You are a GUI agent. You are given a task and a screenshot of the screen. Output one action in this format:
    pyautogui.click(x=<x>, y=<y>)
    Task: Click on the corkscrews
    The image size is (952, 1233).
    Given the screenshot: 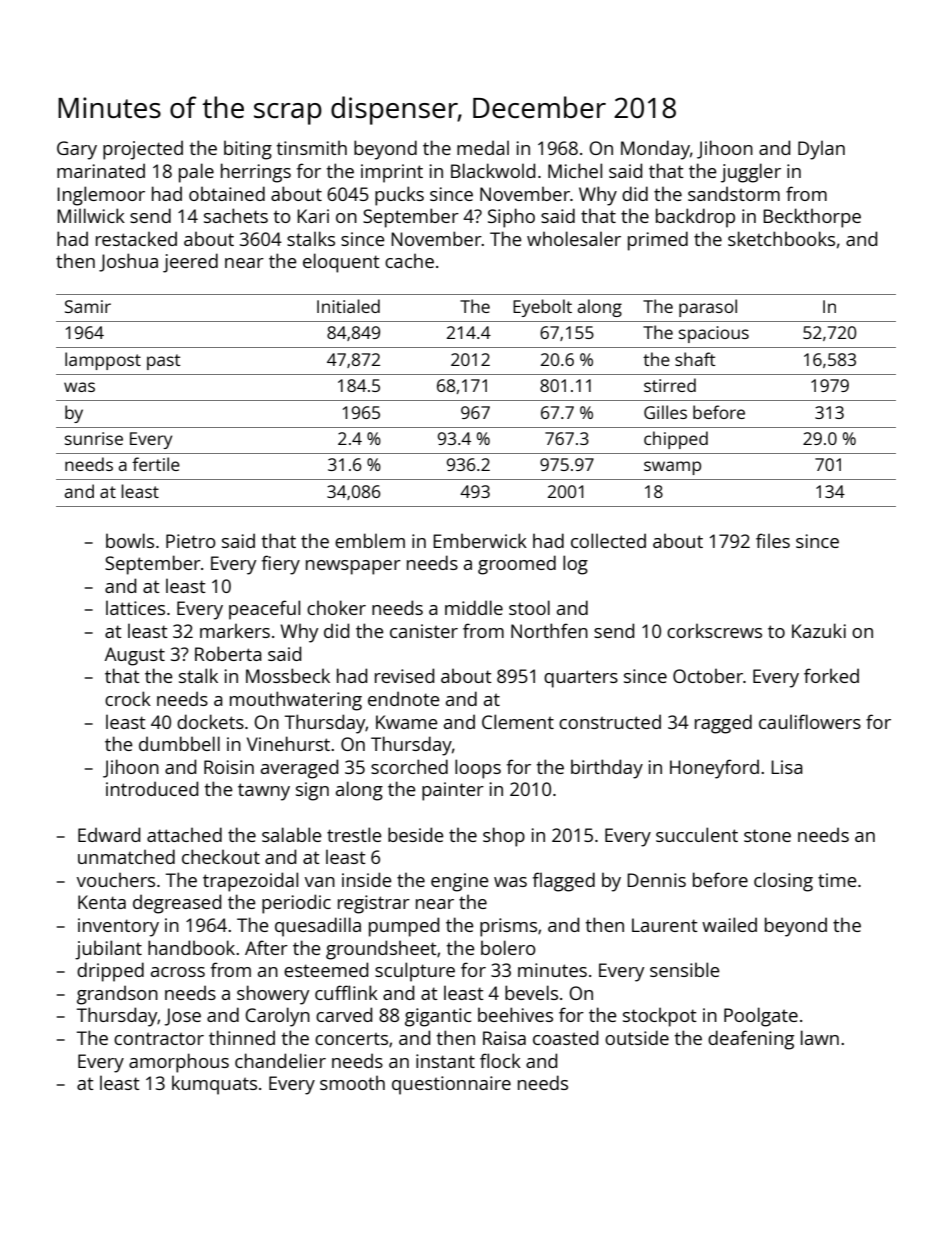 What is the action you would take?
    pyautogui.click(x=714, y=631)
